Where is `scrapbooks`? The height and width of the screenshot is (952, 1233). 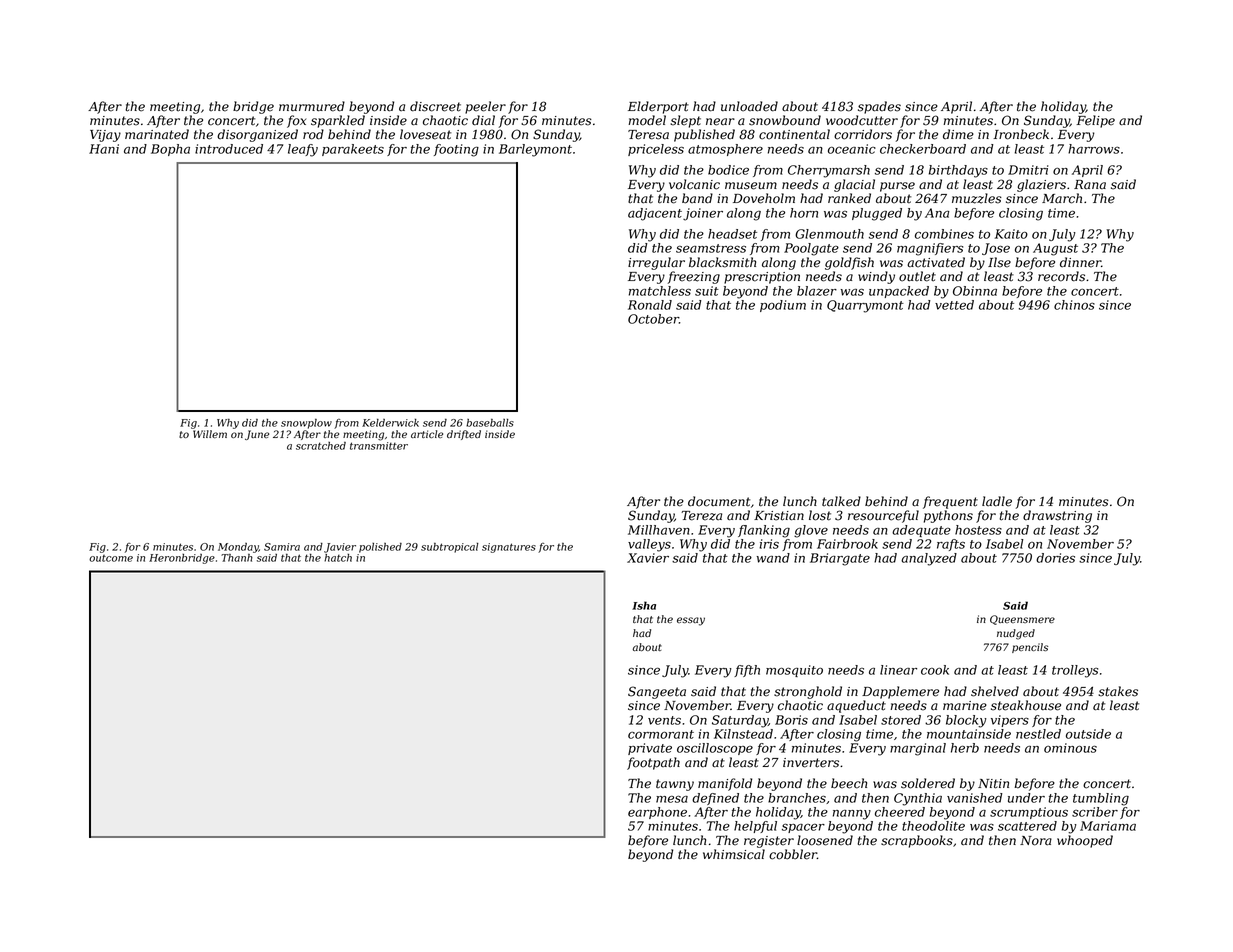 scrapbooks is located at coordinates (917, 841).
